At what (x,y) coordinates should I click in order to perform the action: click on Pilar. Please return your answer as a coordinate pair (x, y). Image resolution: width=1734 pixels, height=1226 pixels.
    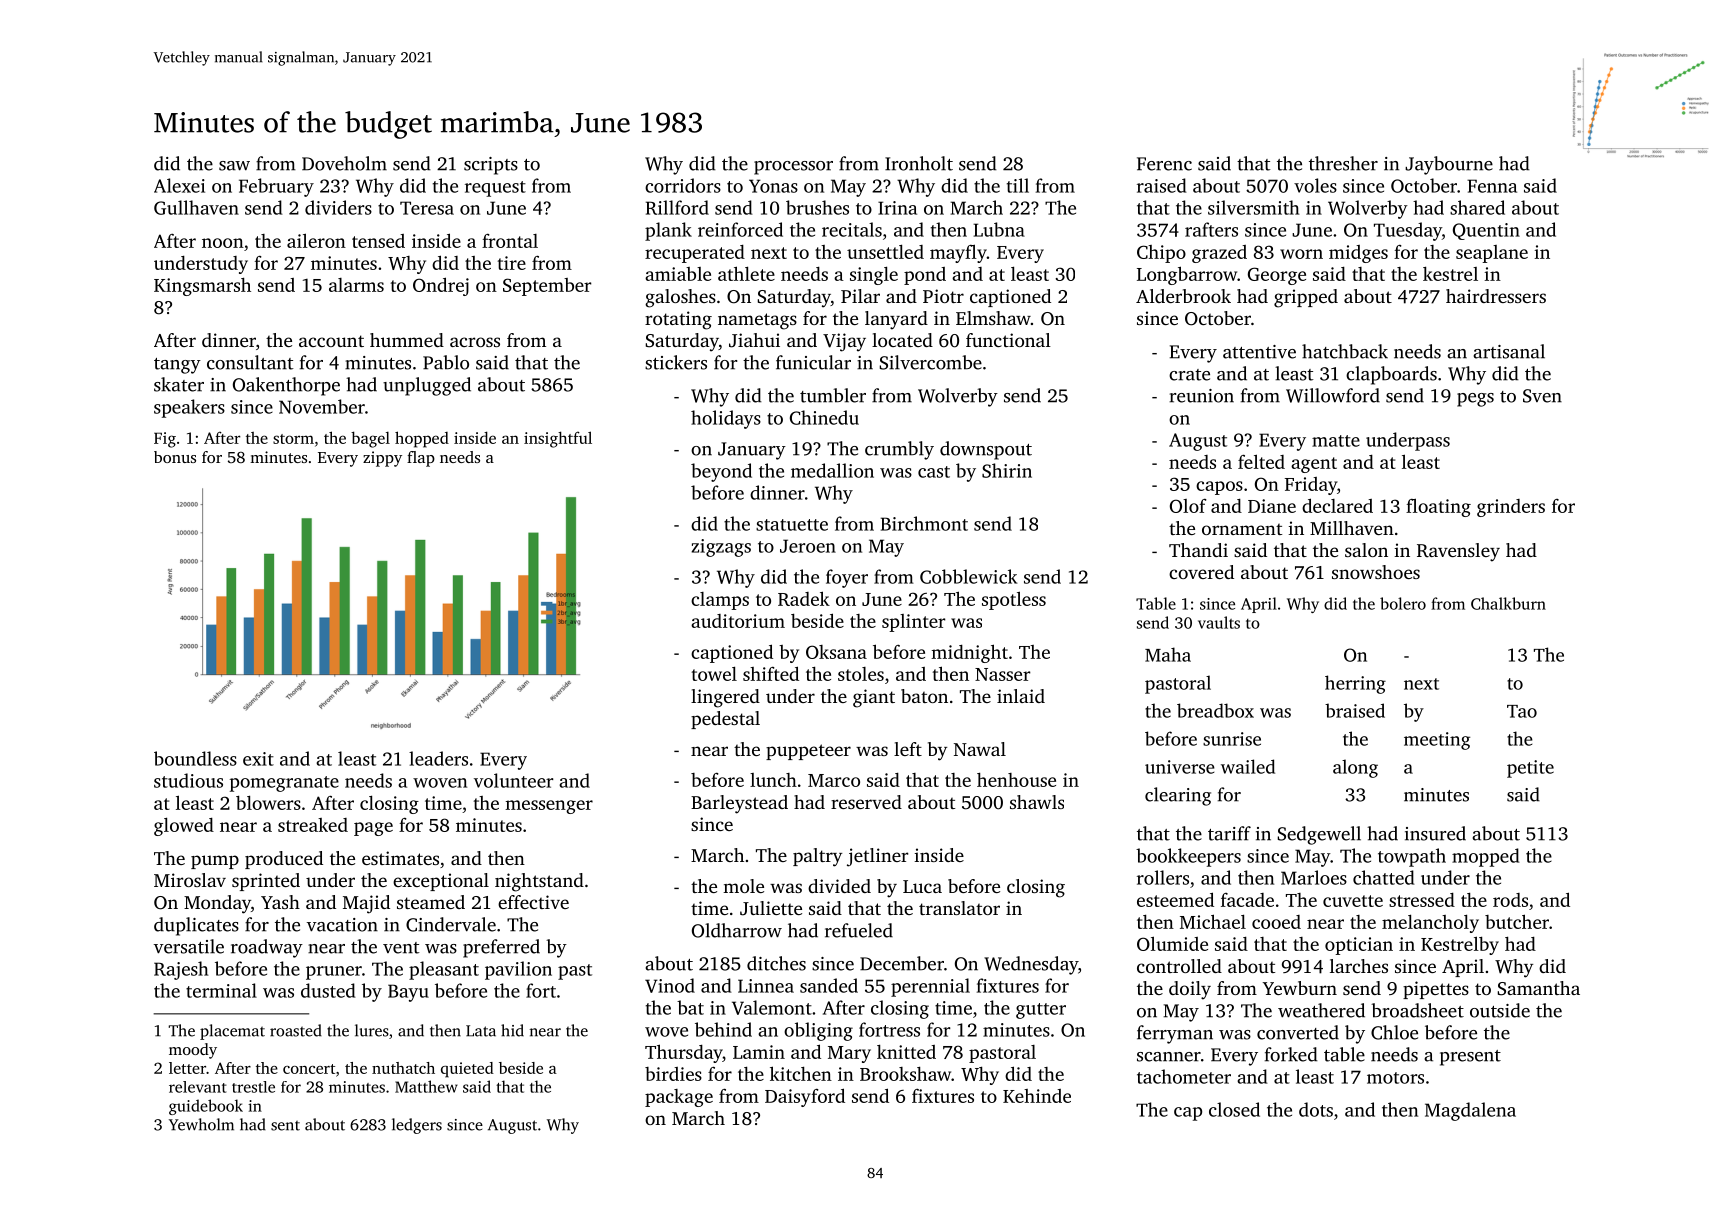
    Looking at the image, I should click on (860, 296).
